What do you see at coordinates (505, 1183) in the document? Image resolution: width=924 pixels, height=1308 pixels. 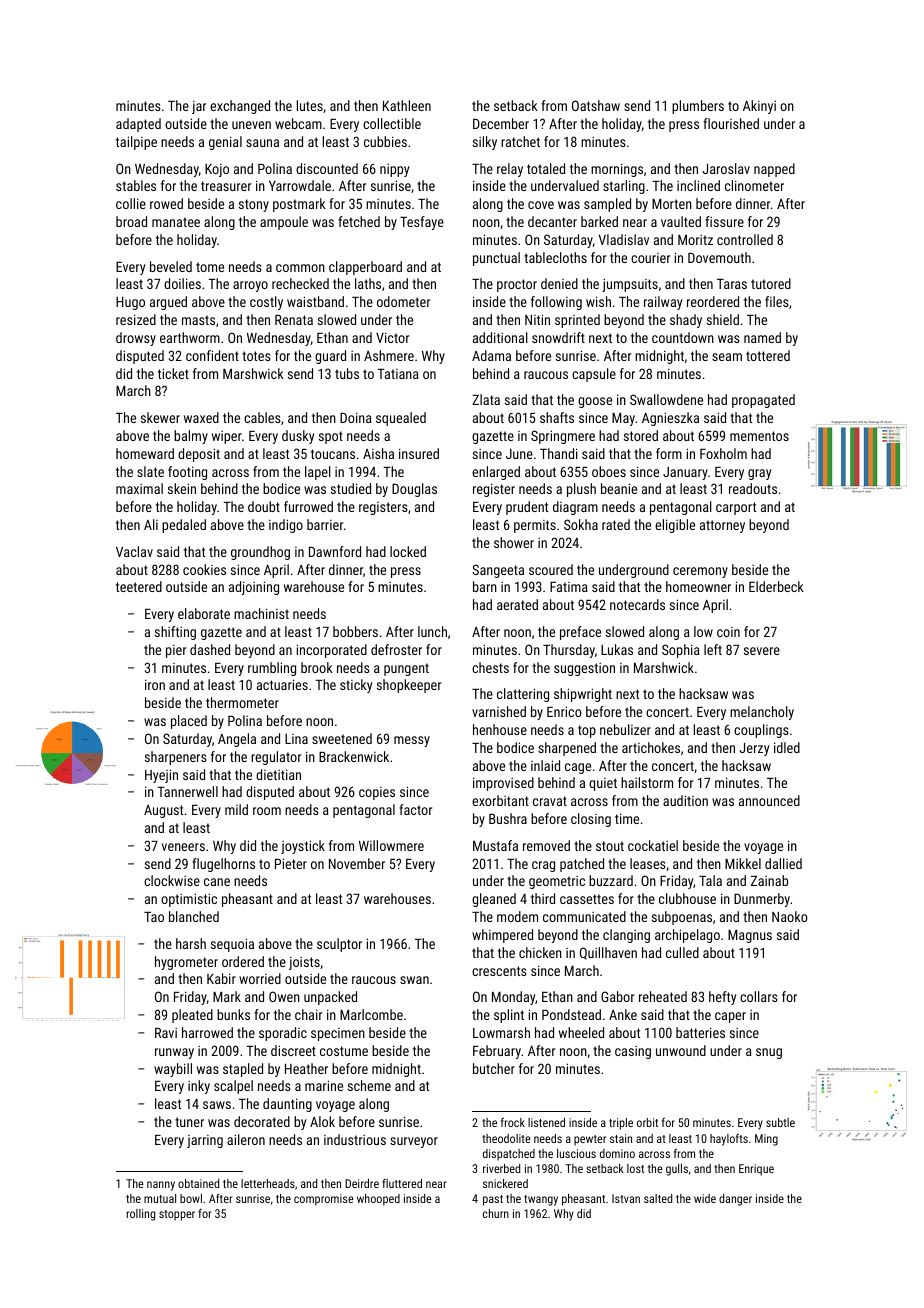 I see `snickered` at bounding box center [505, 1183].
